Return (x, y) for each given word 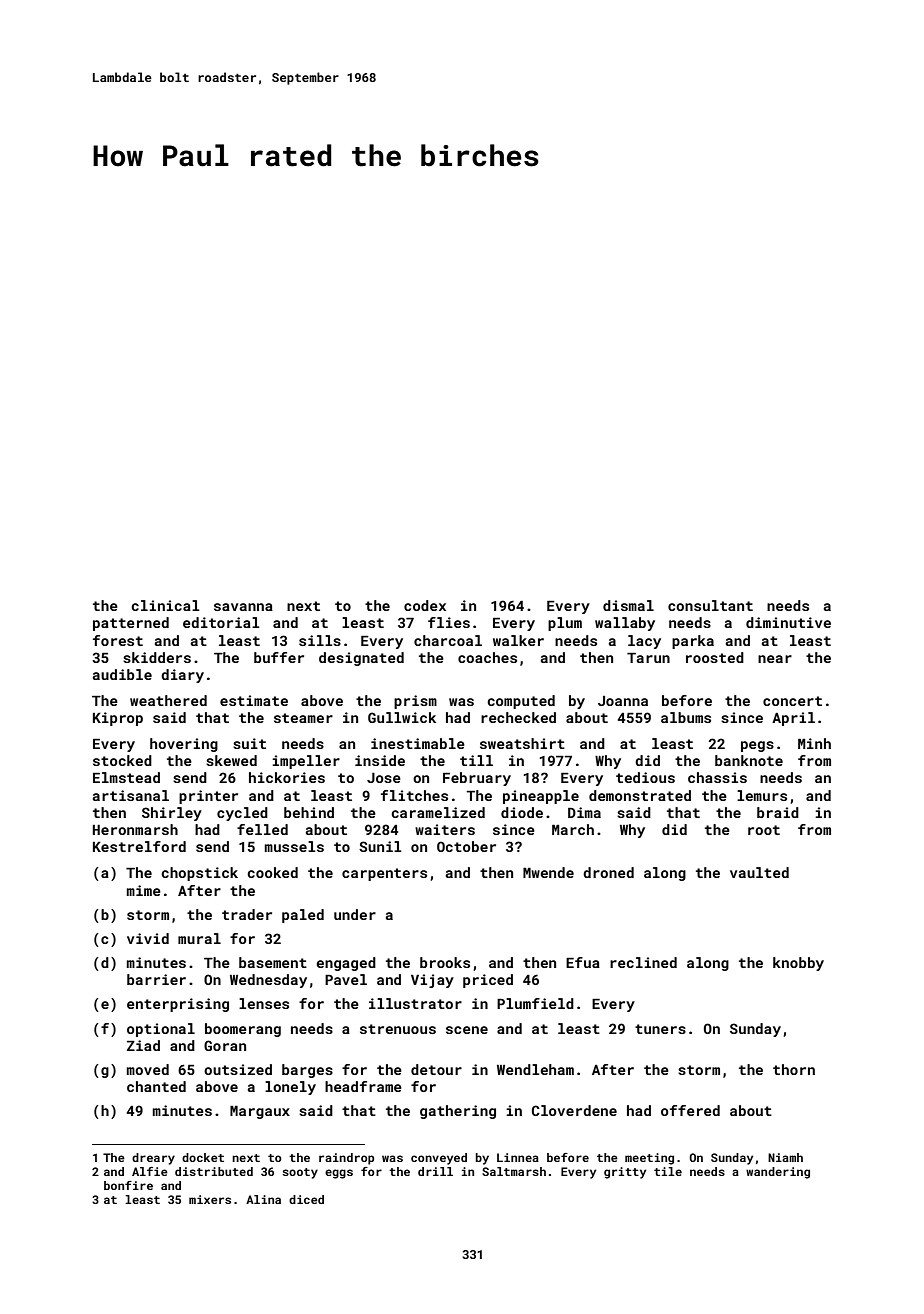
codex (425, 605)
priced (488, 981)
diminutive (788, 622)
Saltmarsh (514, 1171)
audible (122, 674)
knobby (798, 964)
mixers (210, 1199)
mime (144, 890)
